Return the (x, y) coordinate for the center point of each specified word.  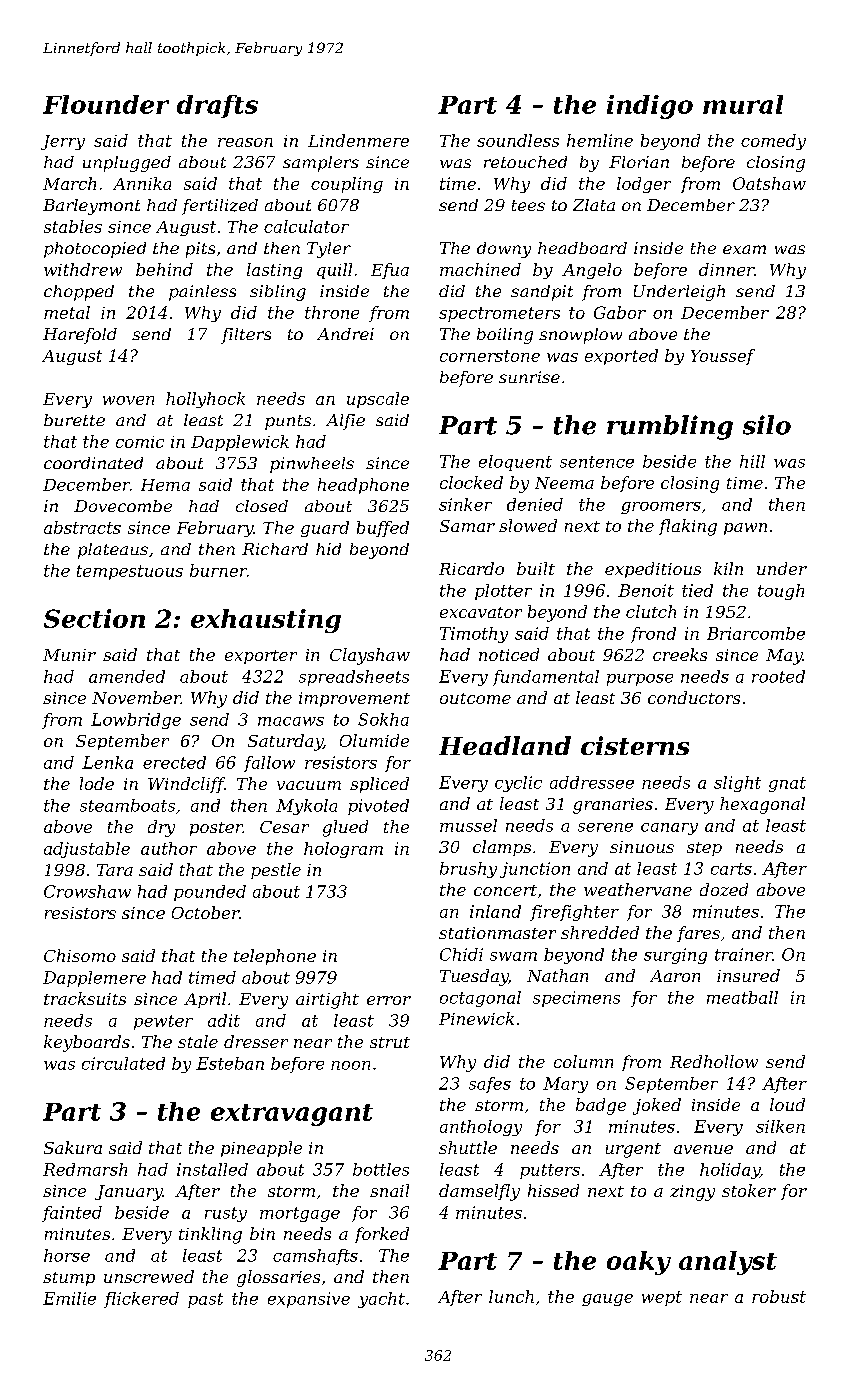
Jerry (63, 142)
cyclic (518, 784)
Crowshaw (87, 891)
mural (743, 104)
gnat (787, 784)
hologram (343, 850)
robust (779, 1296)
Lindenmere (358, 140)
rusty (226, 1214)
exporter (261, 657)
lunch (511, 1296)
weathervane (638, 889)
